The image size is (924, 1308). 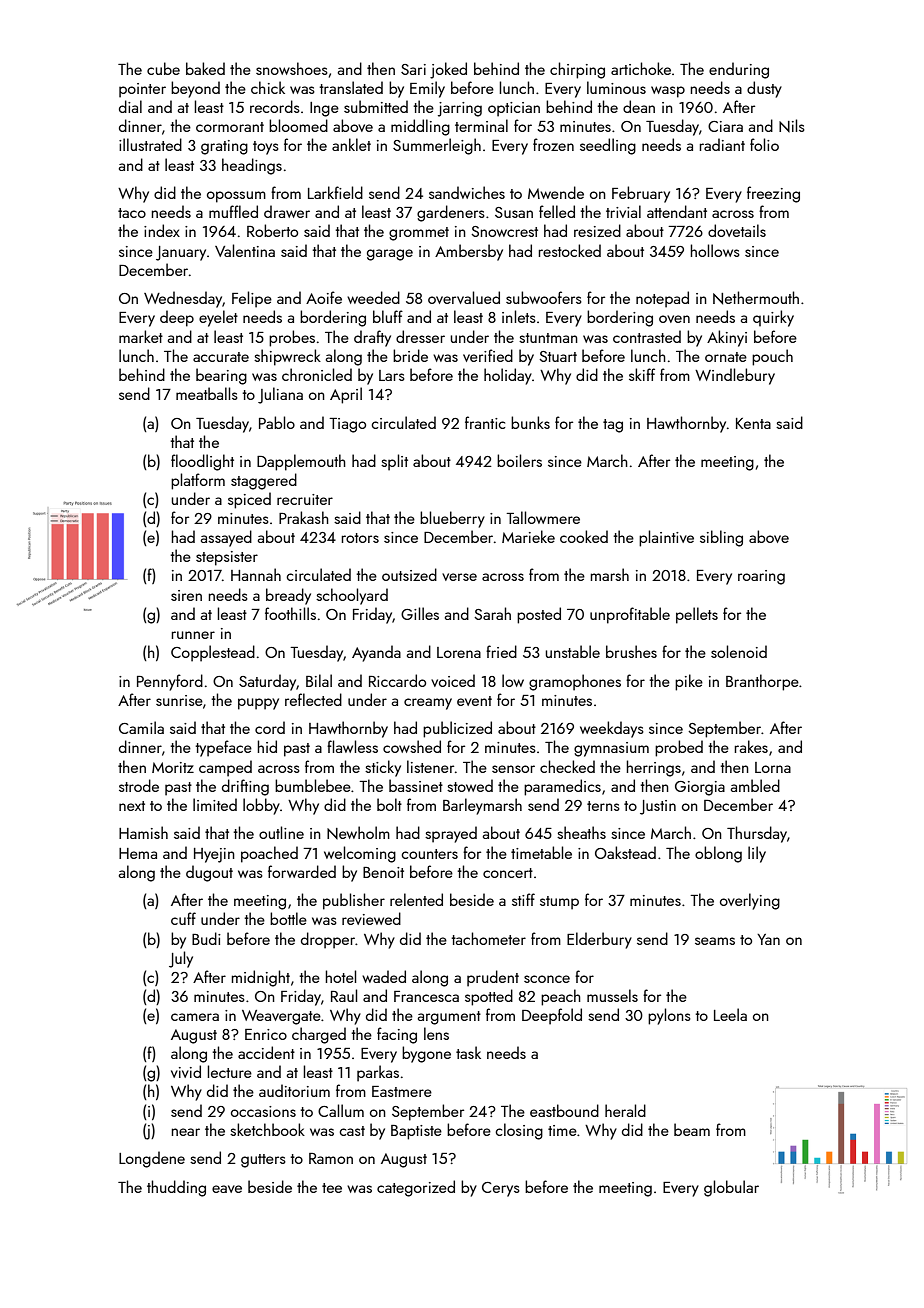 I want to click on siren, so click(x=186, y=595).
